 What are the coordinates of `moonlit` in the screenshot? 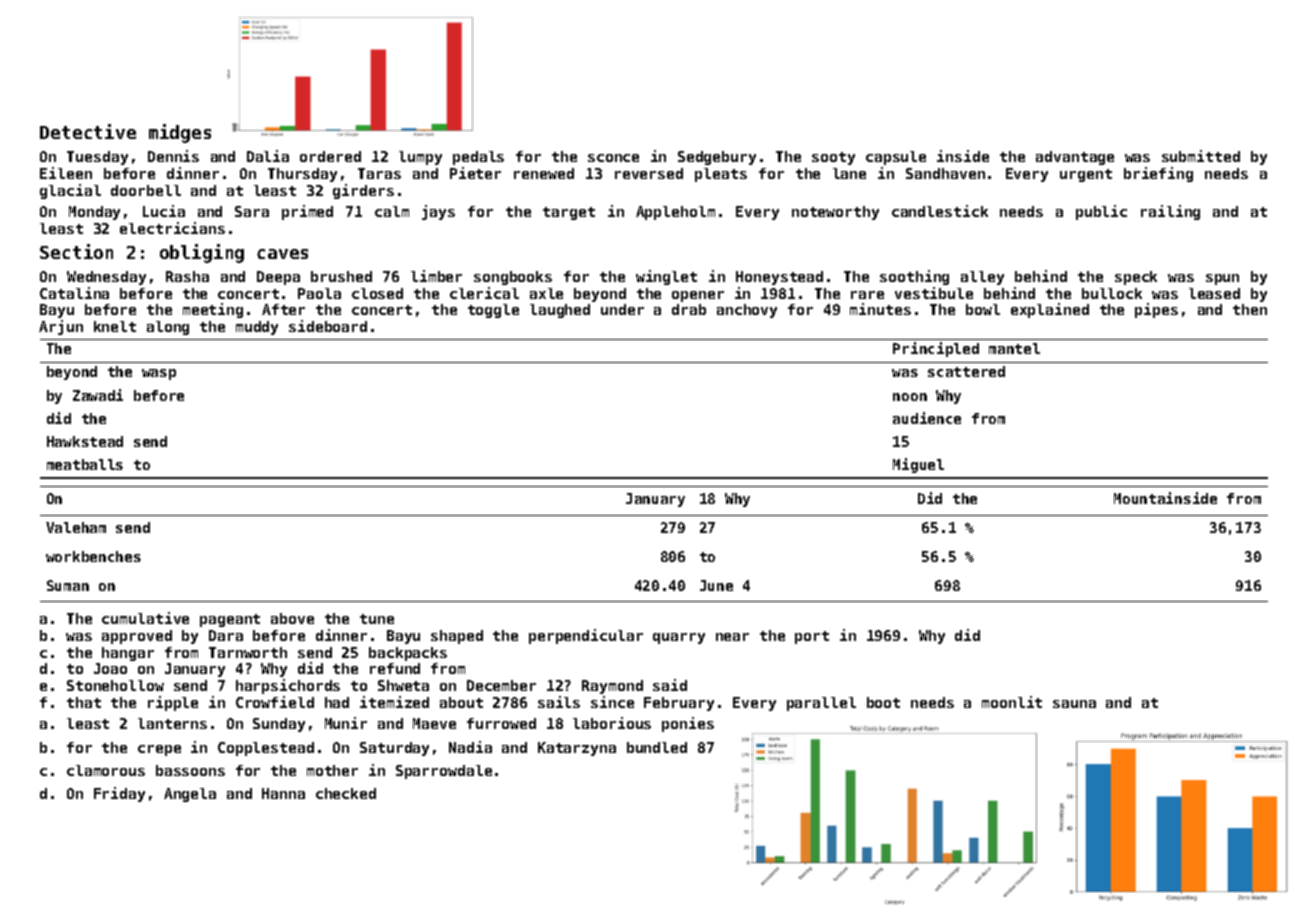 It's located at (1012, 702).
